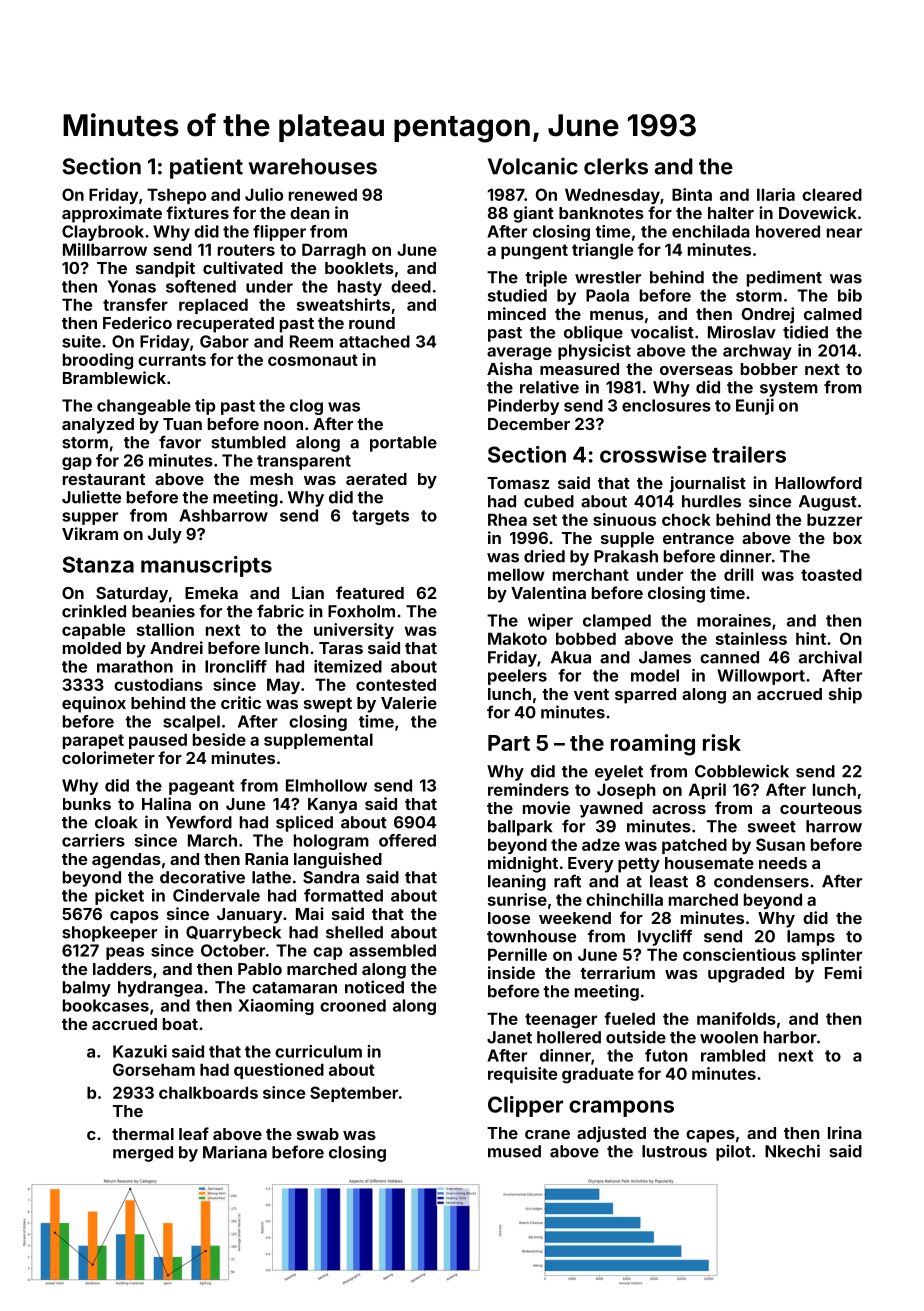 This screenshot has height=1311, width=924. What do you see at coordinates (533, 166) in the screenshot?
I see `Volcanic` at bounding box center [533, 166].
